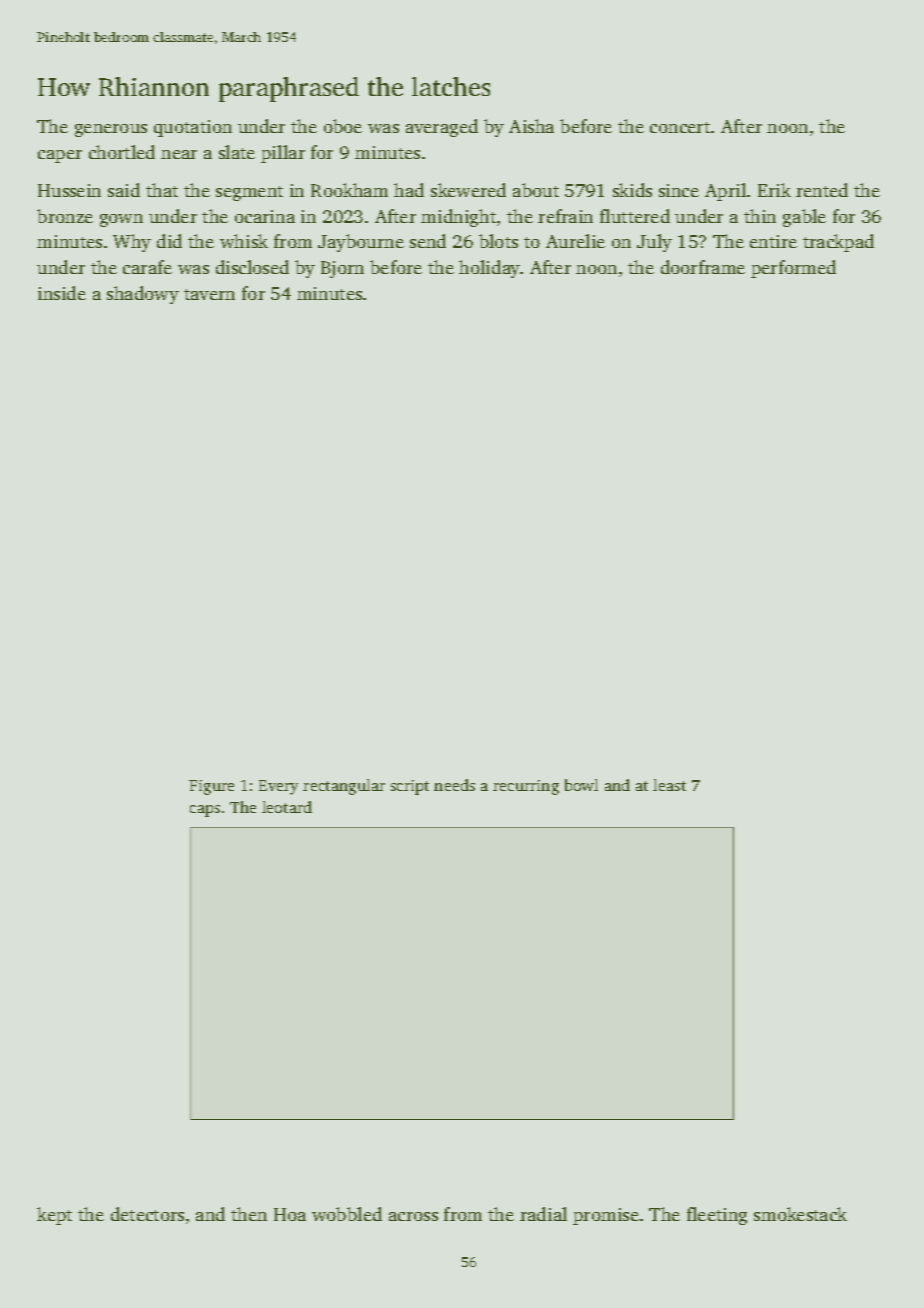 The width and height of the screenshot is (924, 1308). I want to click on tavern, so click(209, 294).
